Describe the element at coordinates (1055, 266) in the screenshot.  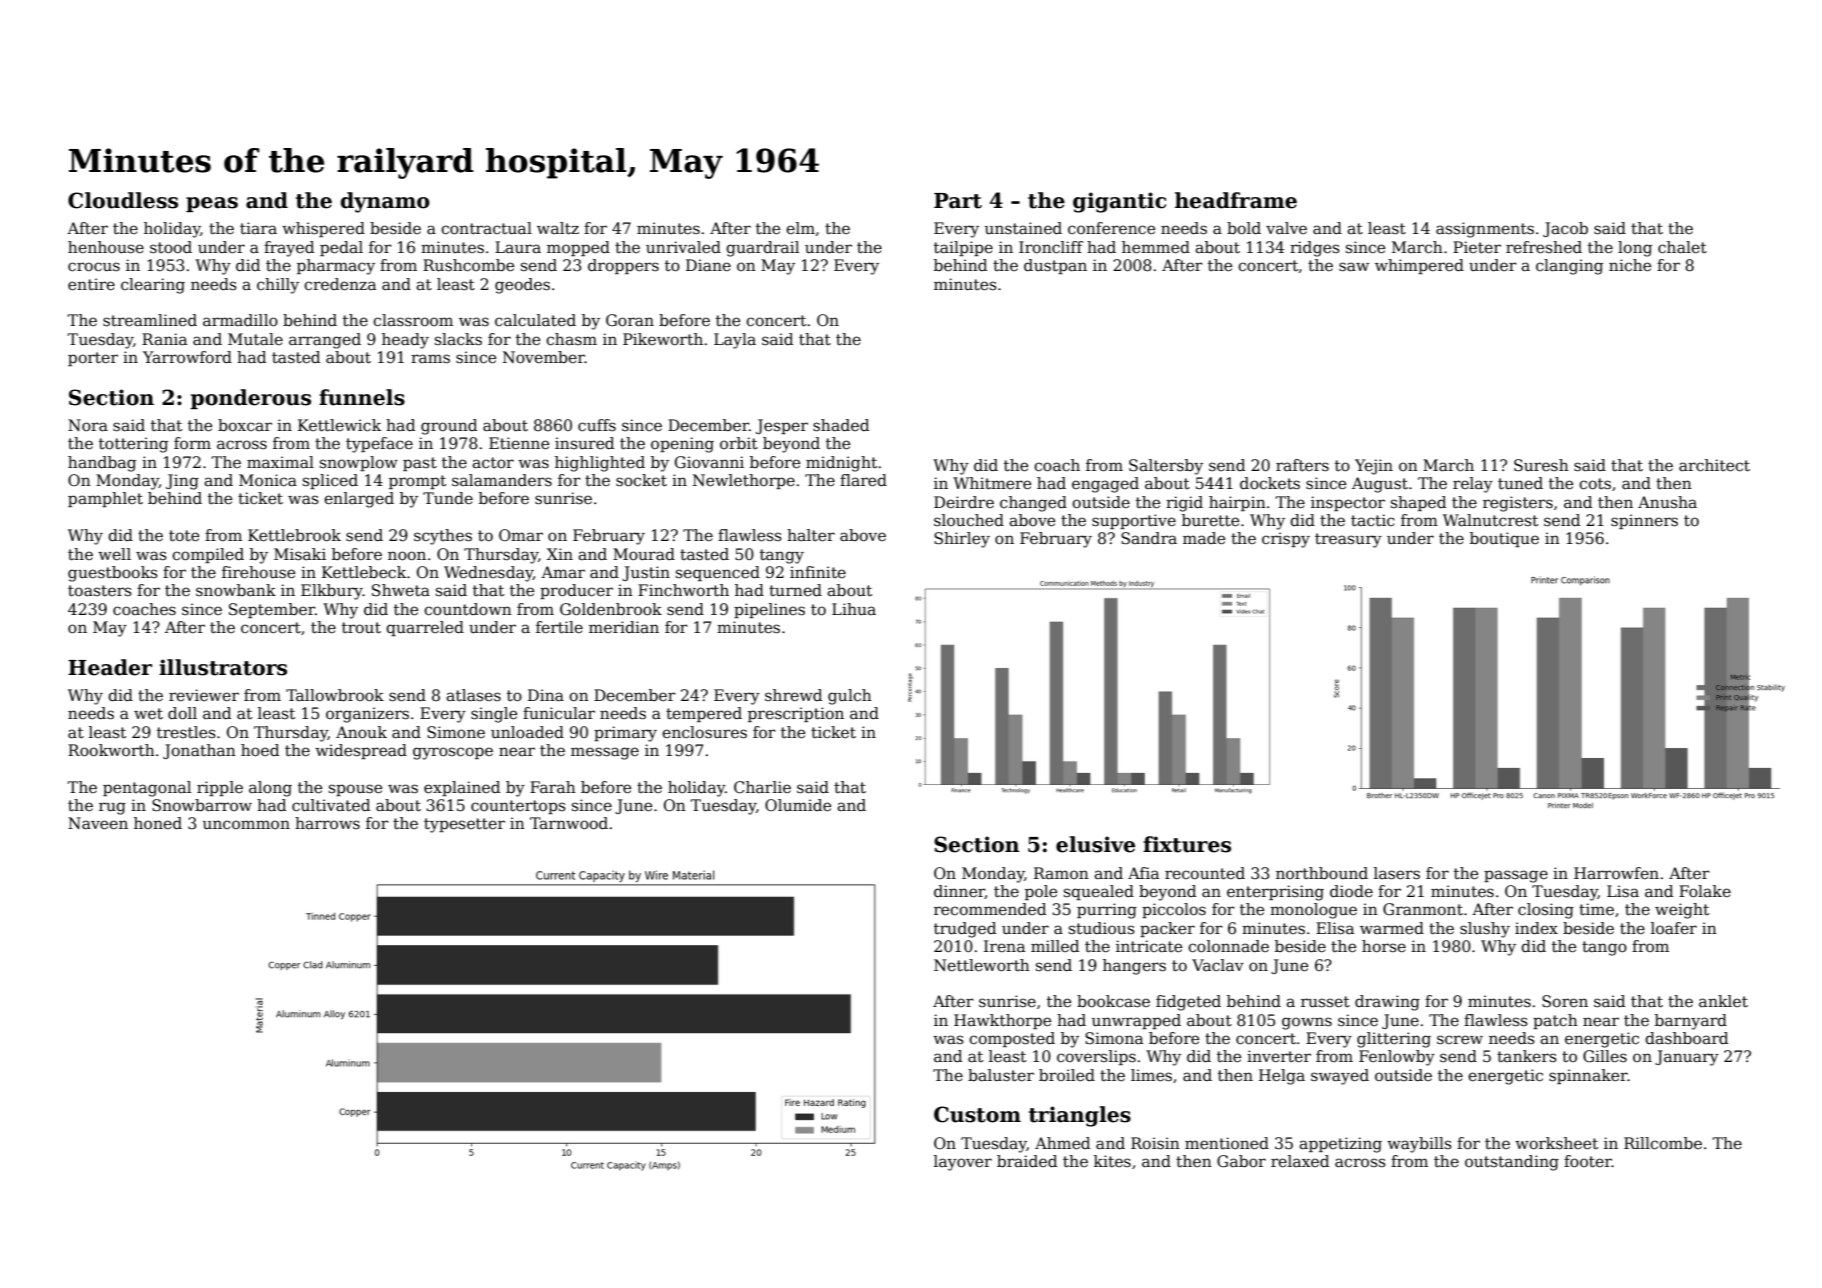
I see `dustpan` at that location.
